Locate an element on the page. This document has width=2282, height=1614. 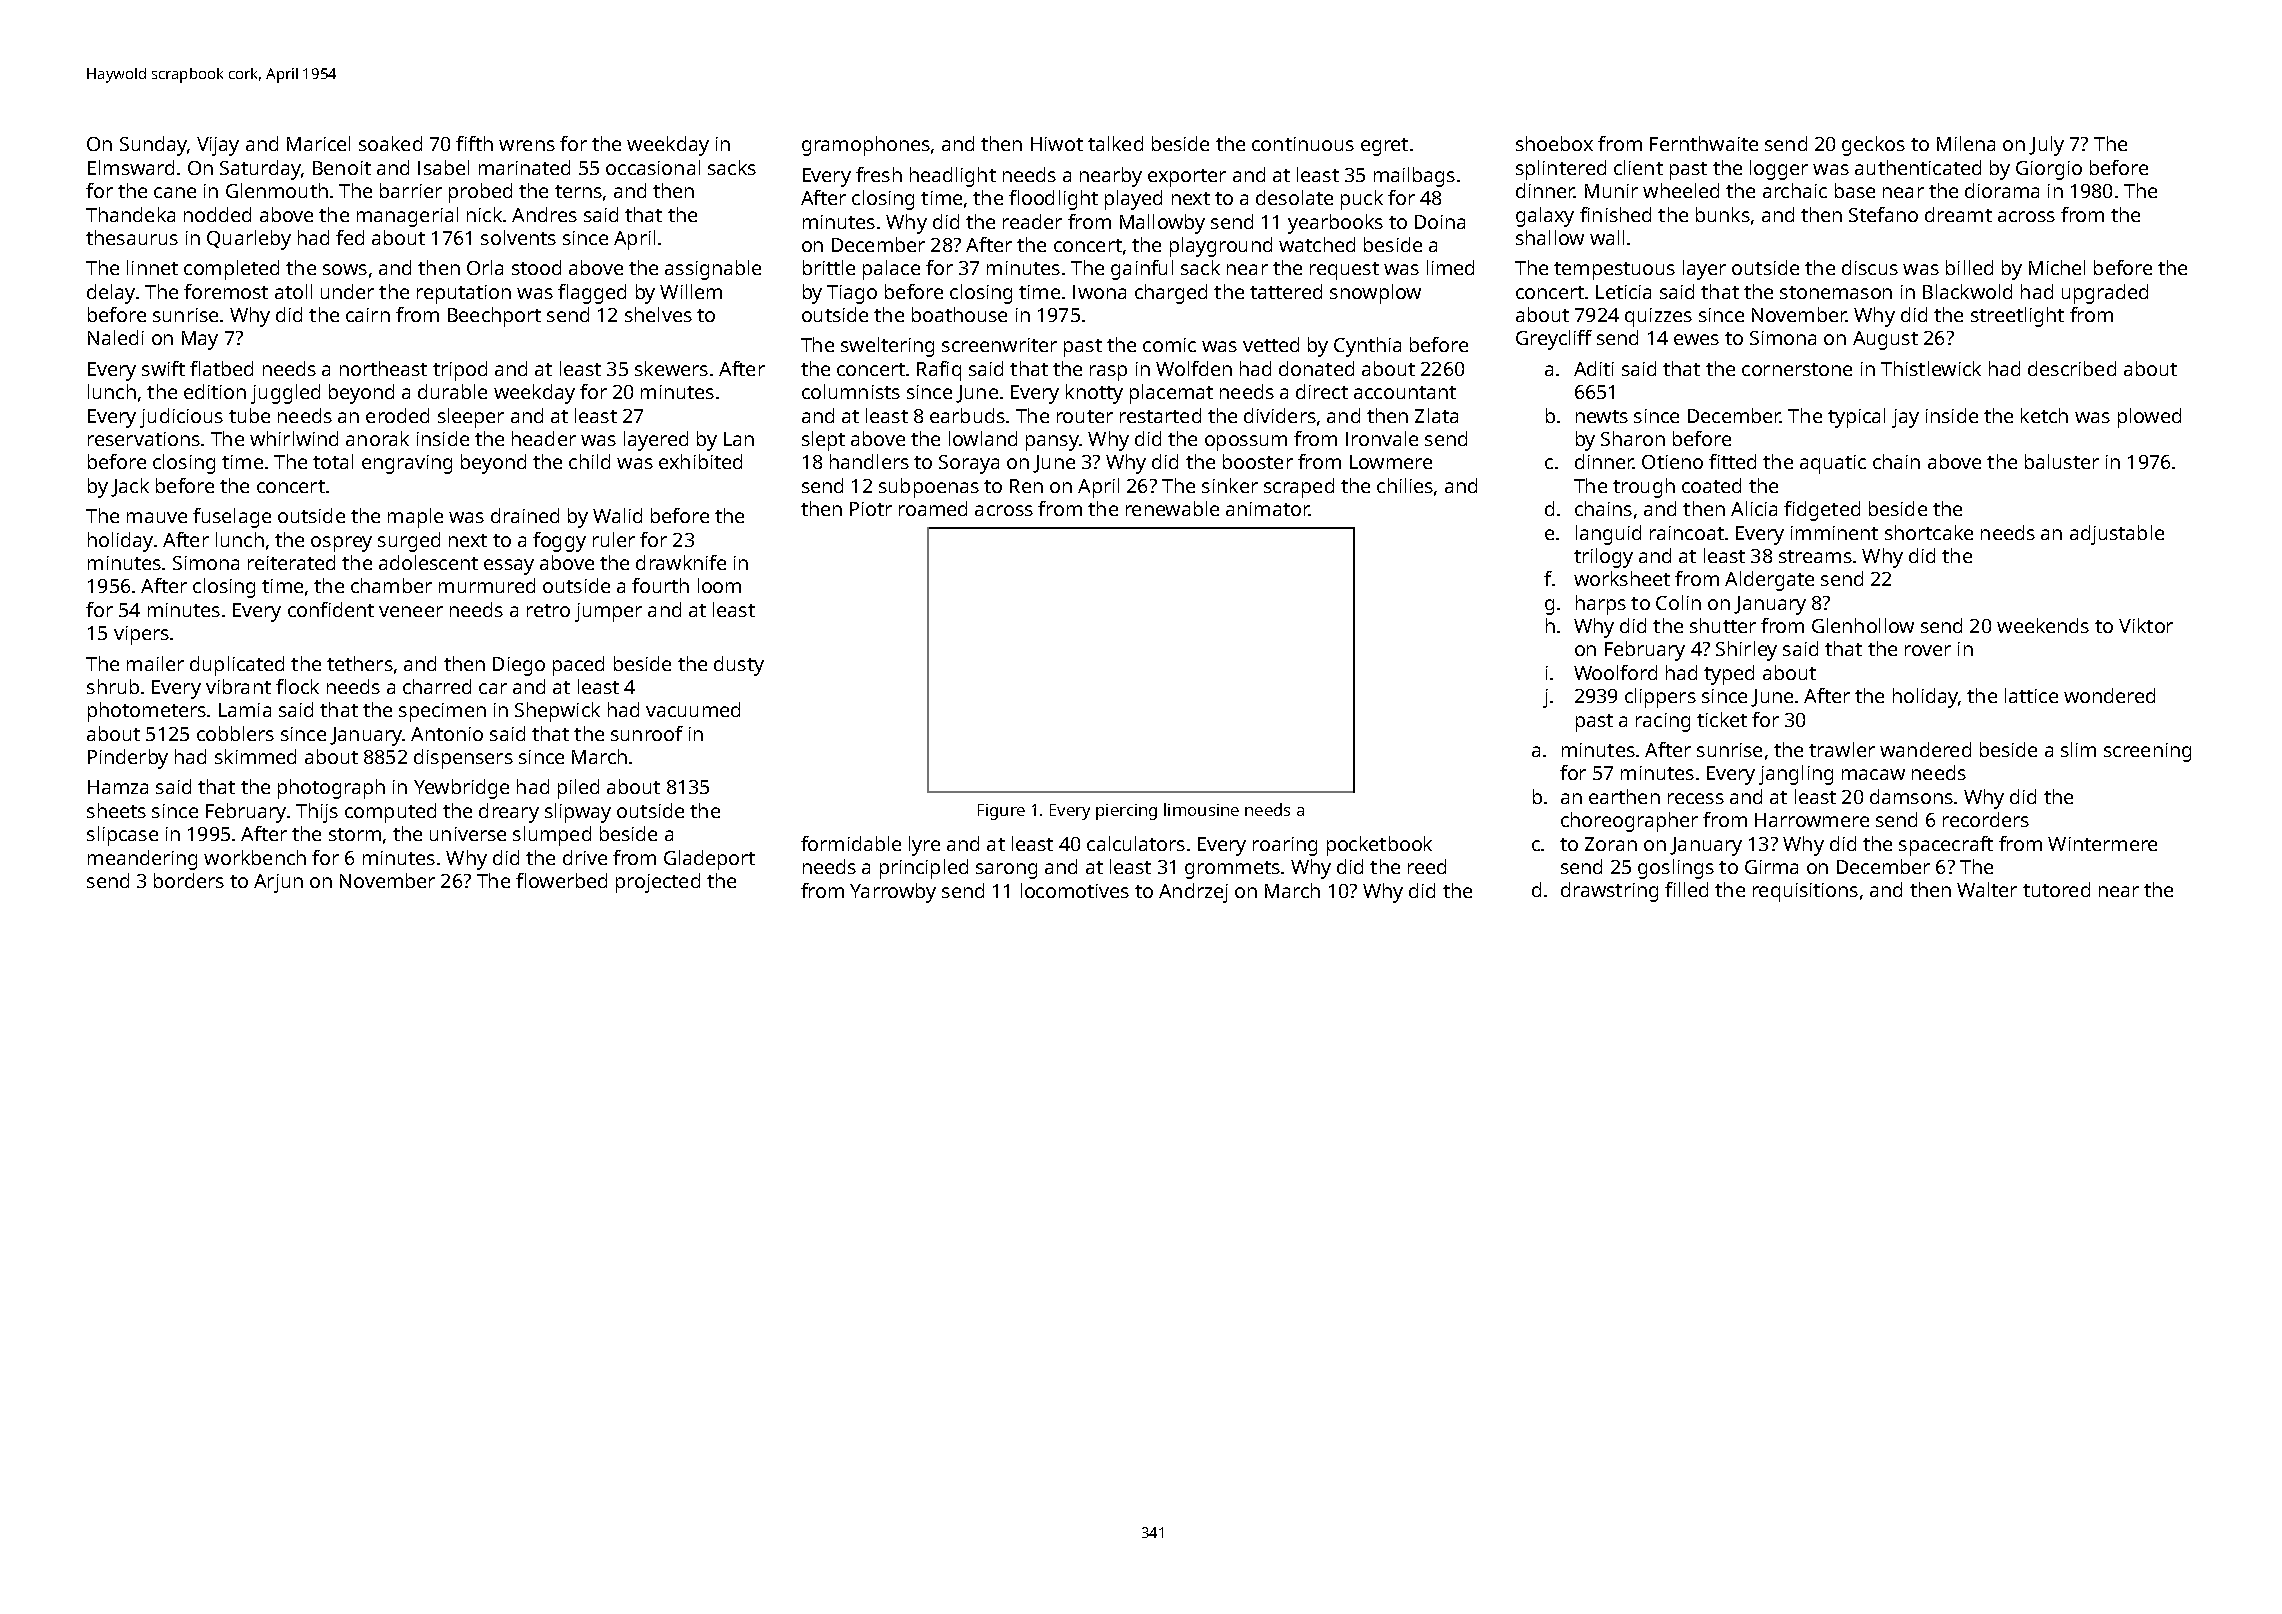
Arjun is located at coordinates (278, 883).
